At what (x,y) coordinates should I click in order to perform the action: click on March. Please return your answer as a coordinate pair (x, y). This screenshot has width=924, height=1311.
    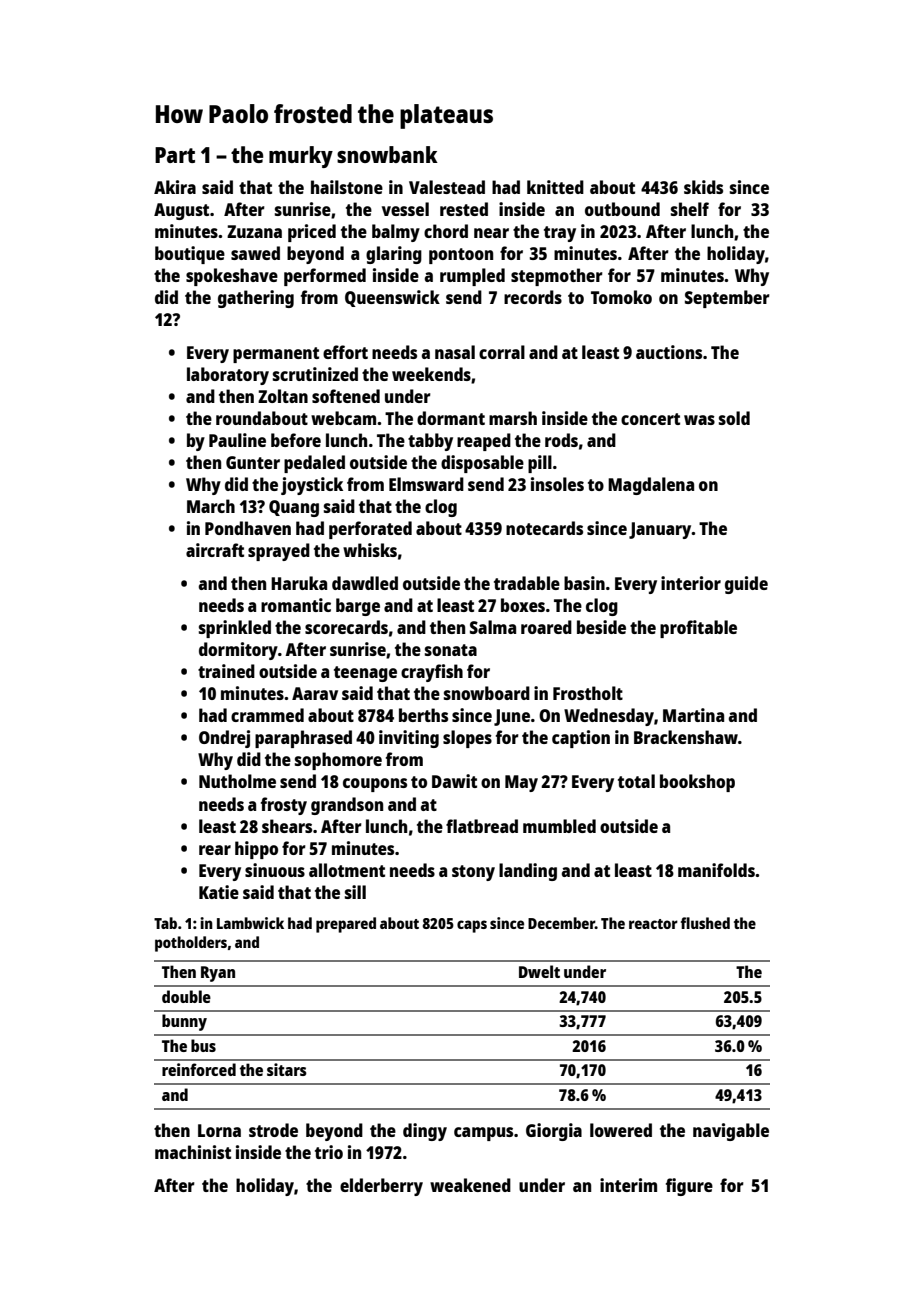
    Looking at the image, I should click on (211, 506).
